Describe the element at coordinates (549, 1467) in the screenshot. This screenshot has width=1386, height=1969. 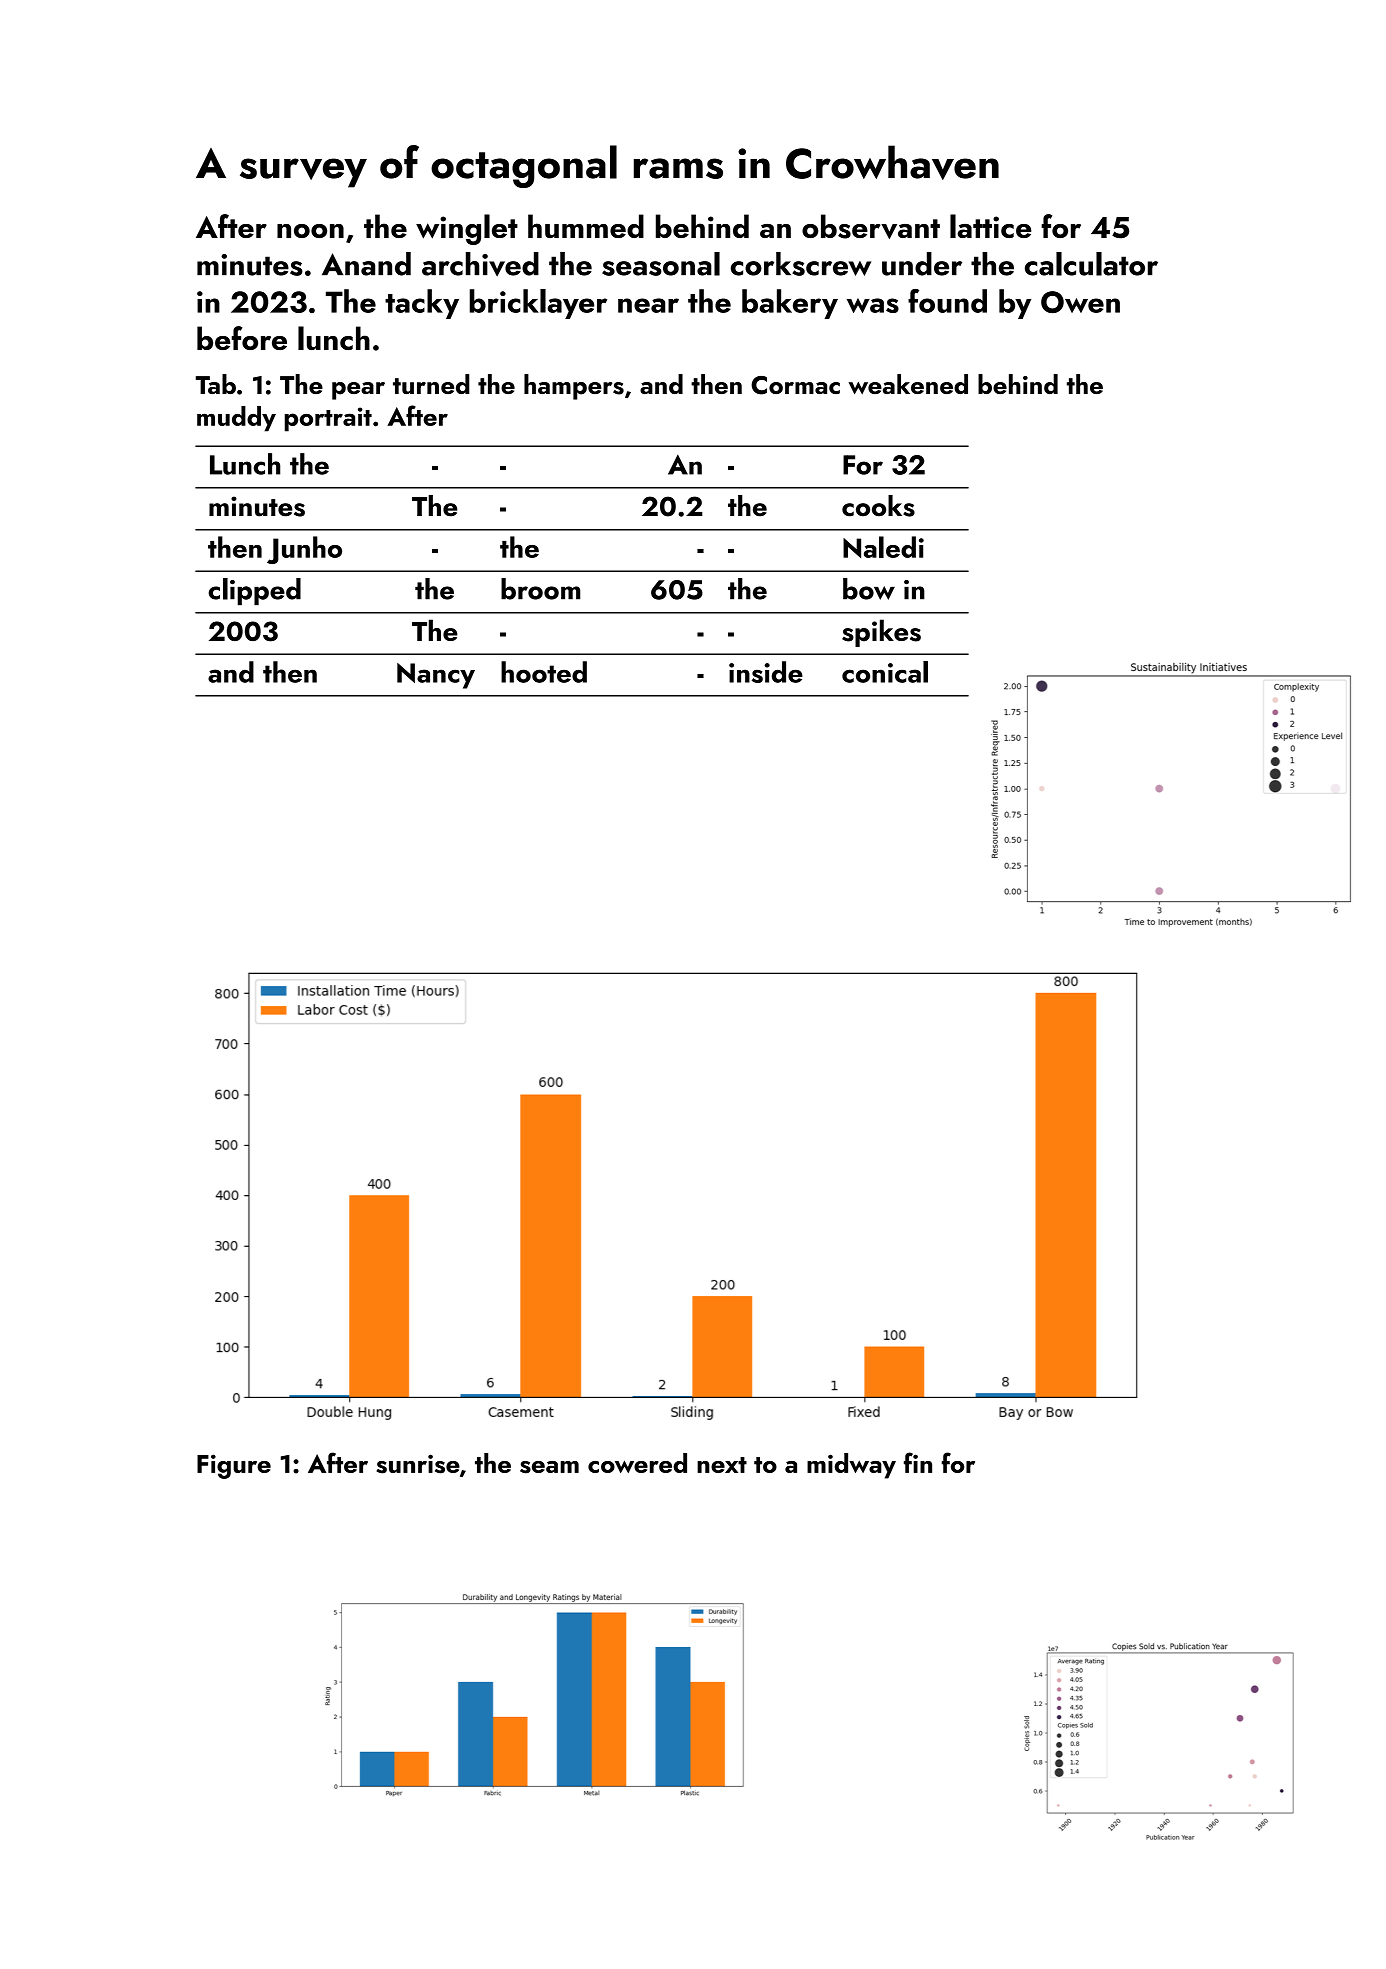
I see `seam` at that location.
